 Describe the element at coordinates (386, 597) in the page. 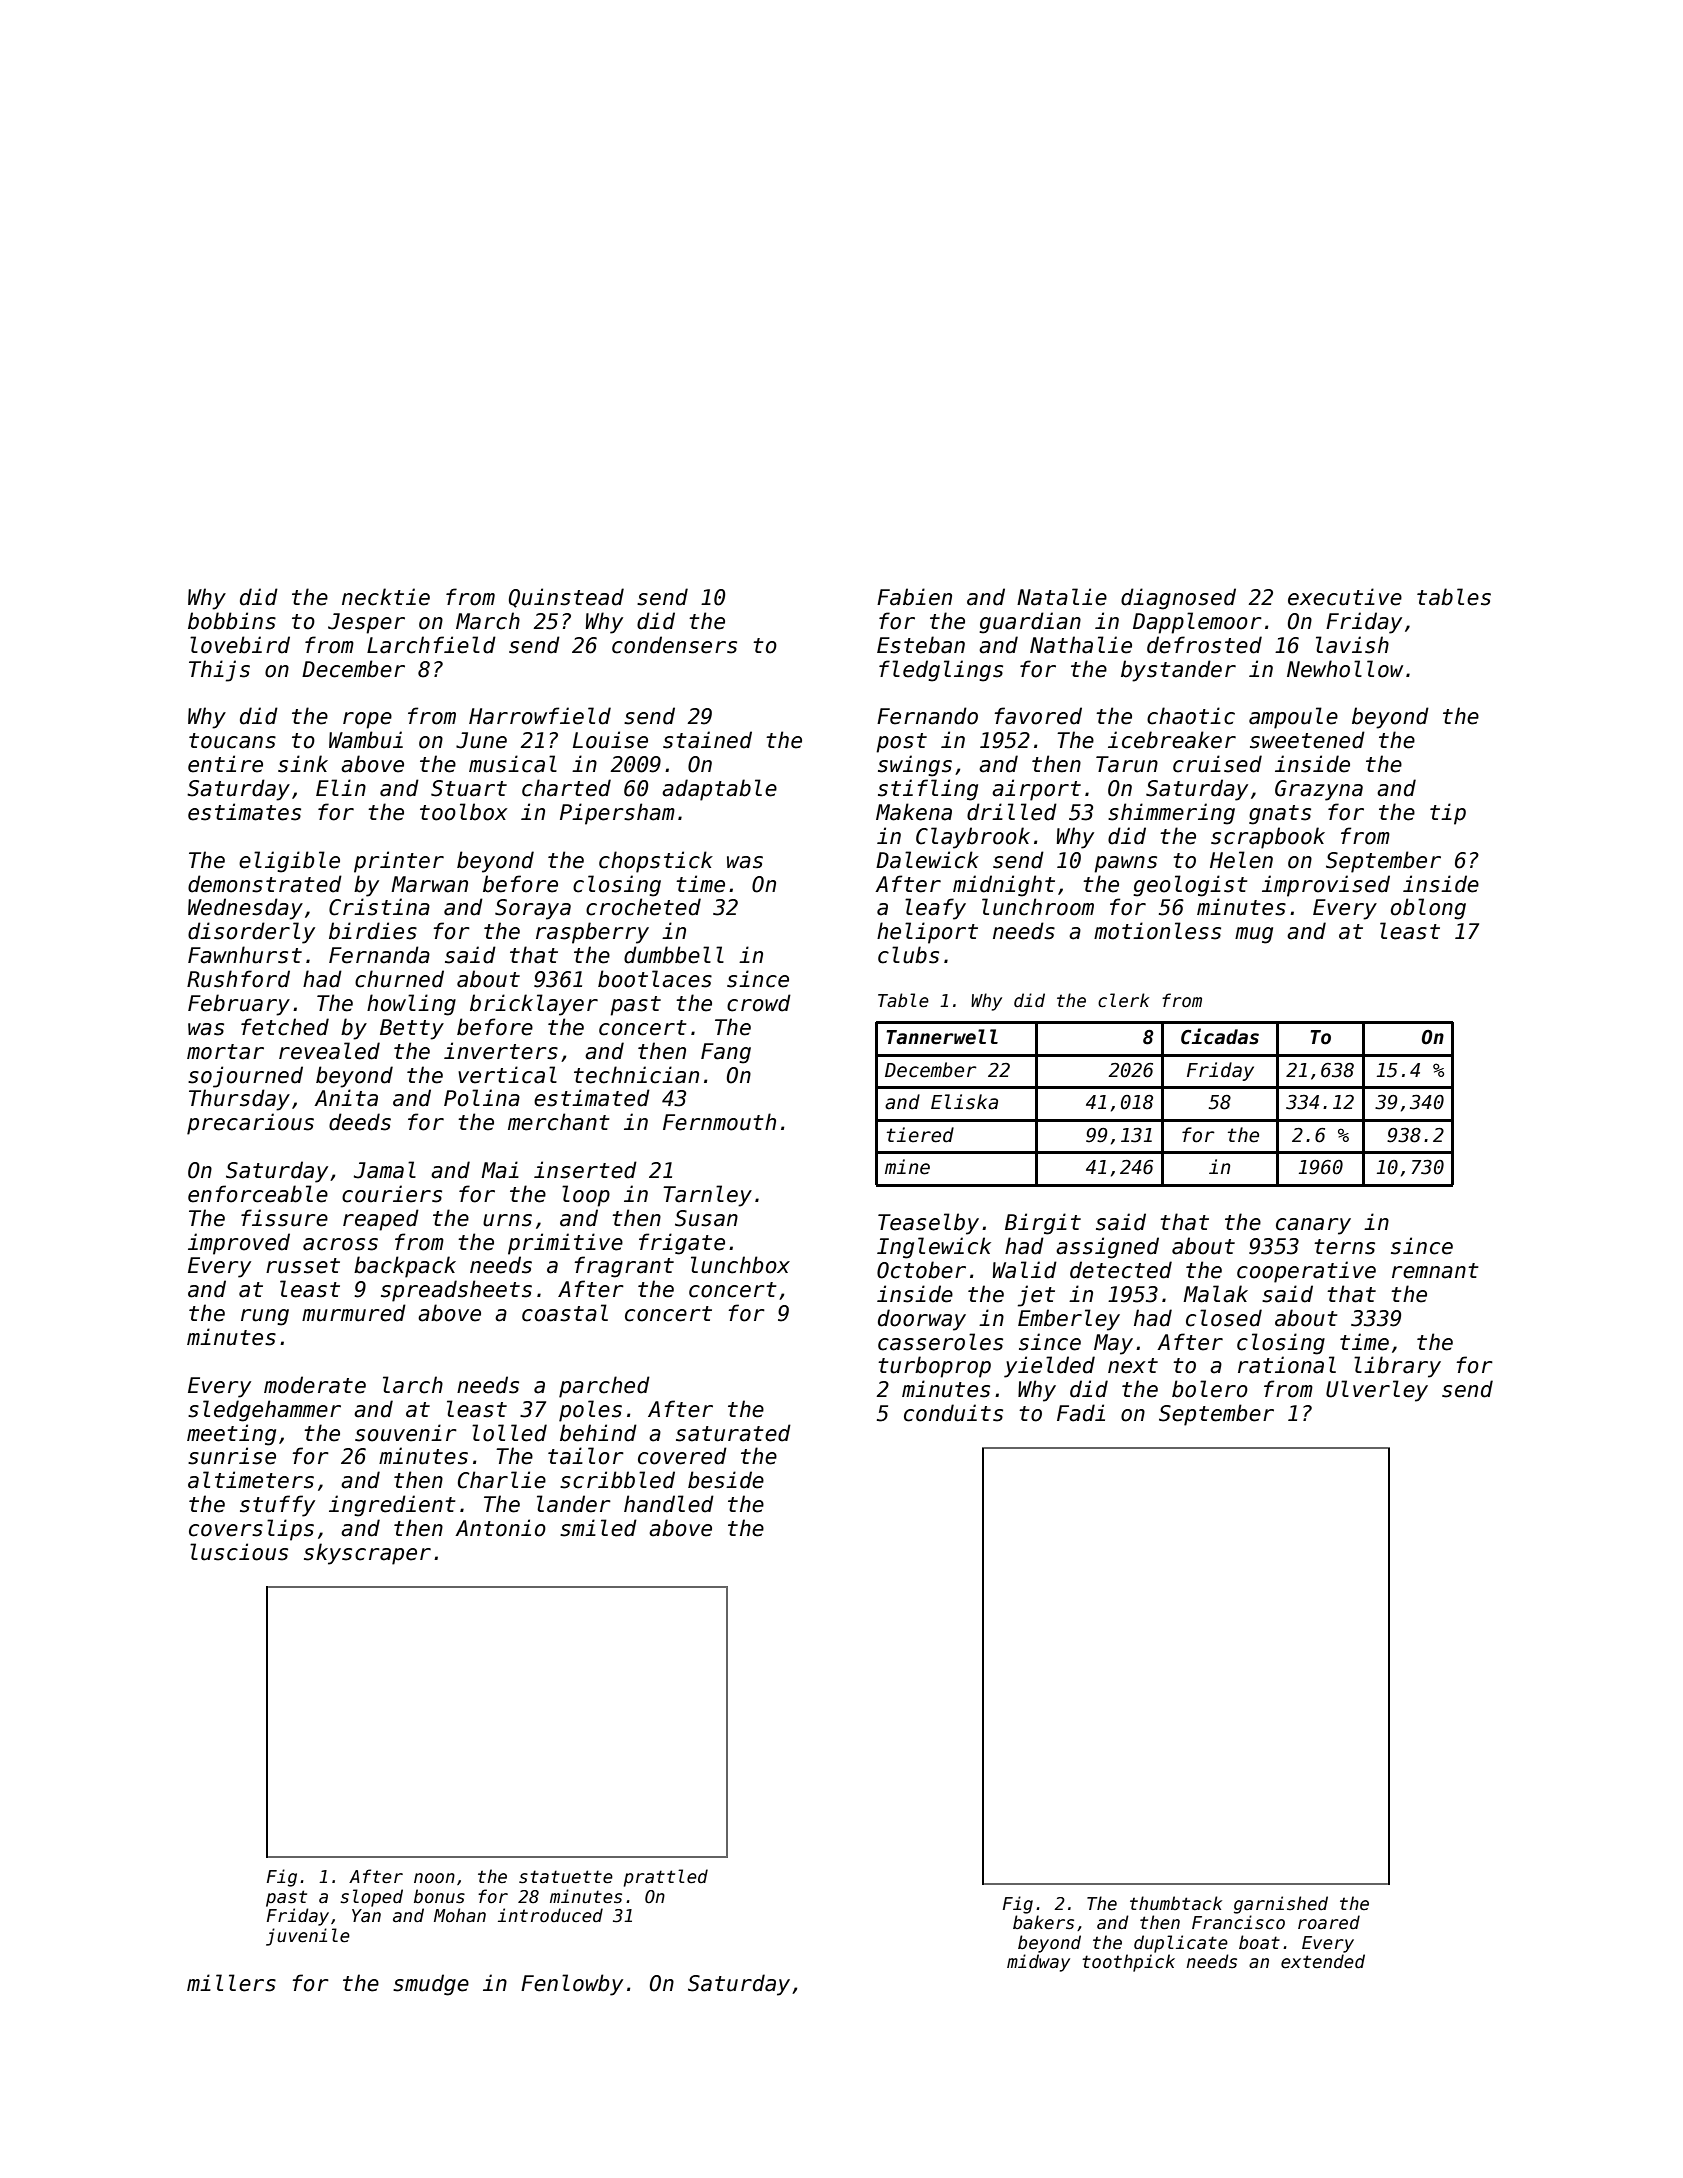

I see `necktie` at that location.
